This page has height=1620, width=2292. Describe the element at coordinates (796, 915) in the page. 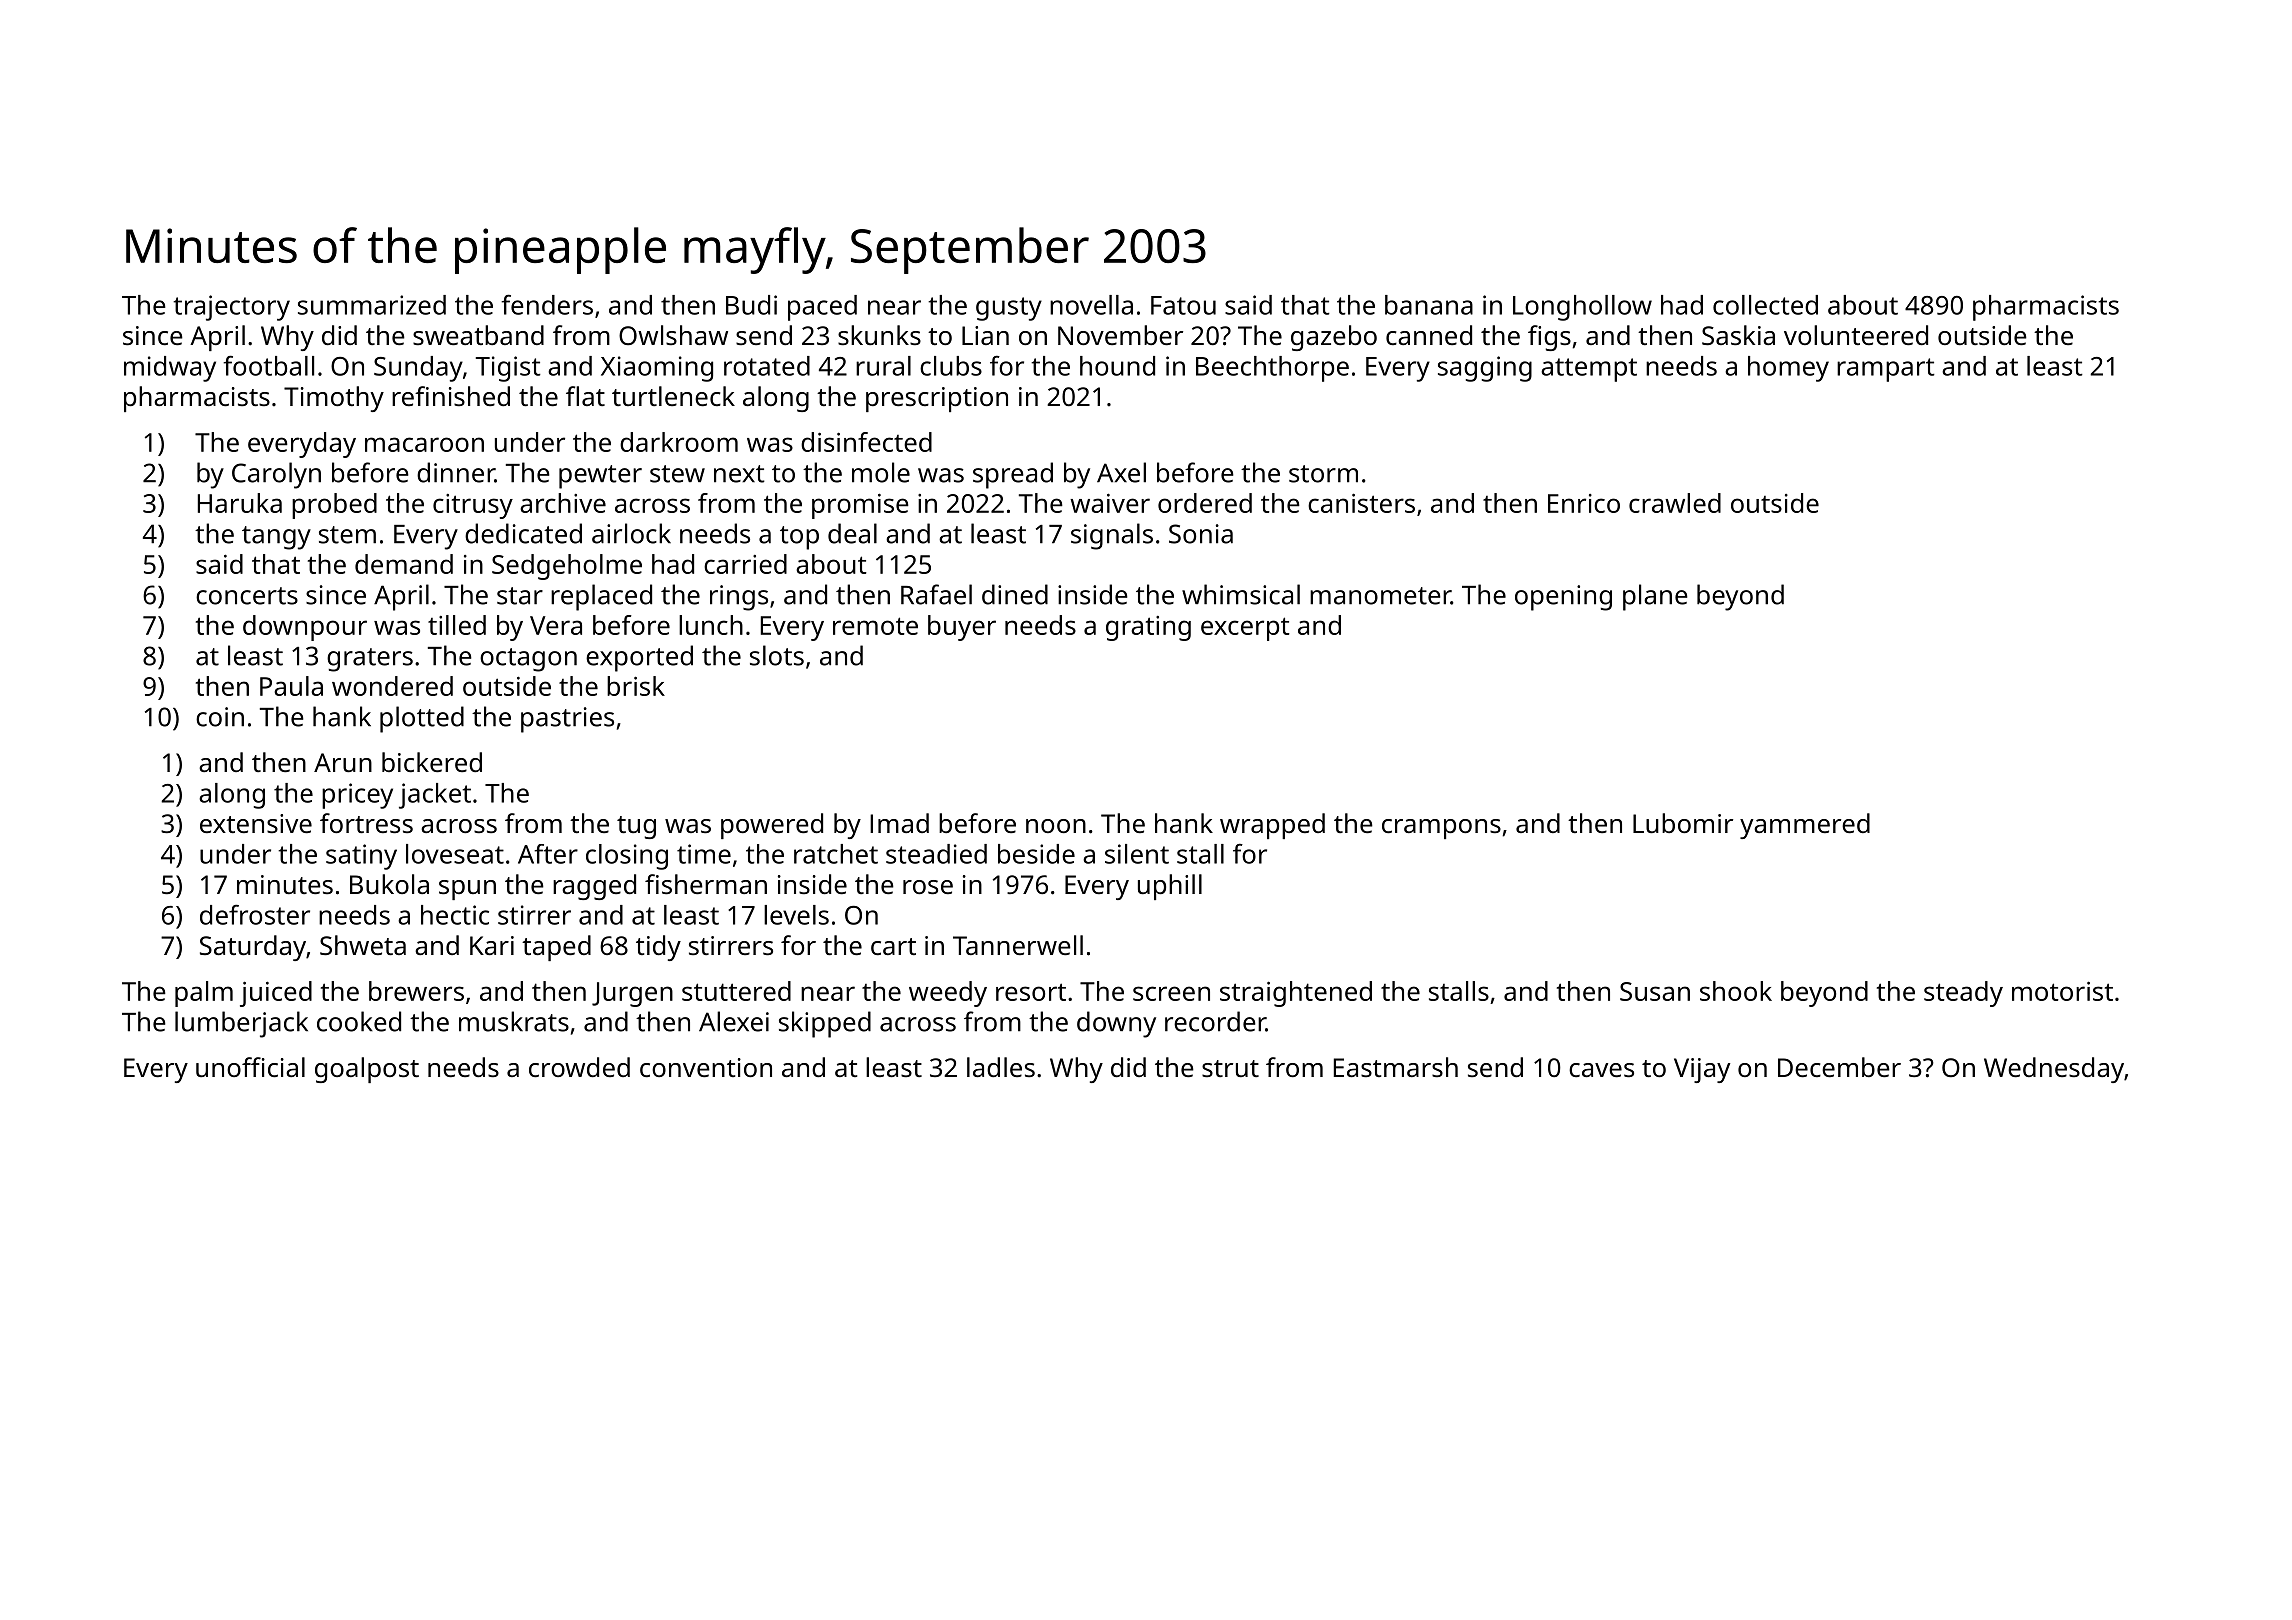

I see `levels` at that location.
